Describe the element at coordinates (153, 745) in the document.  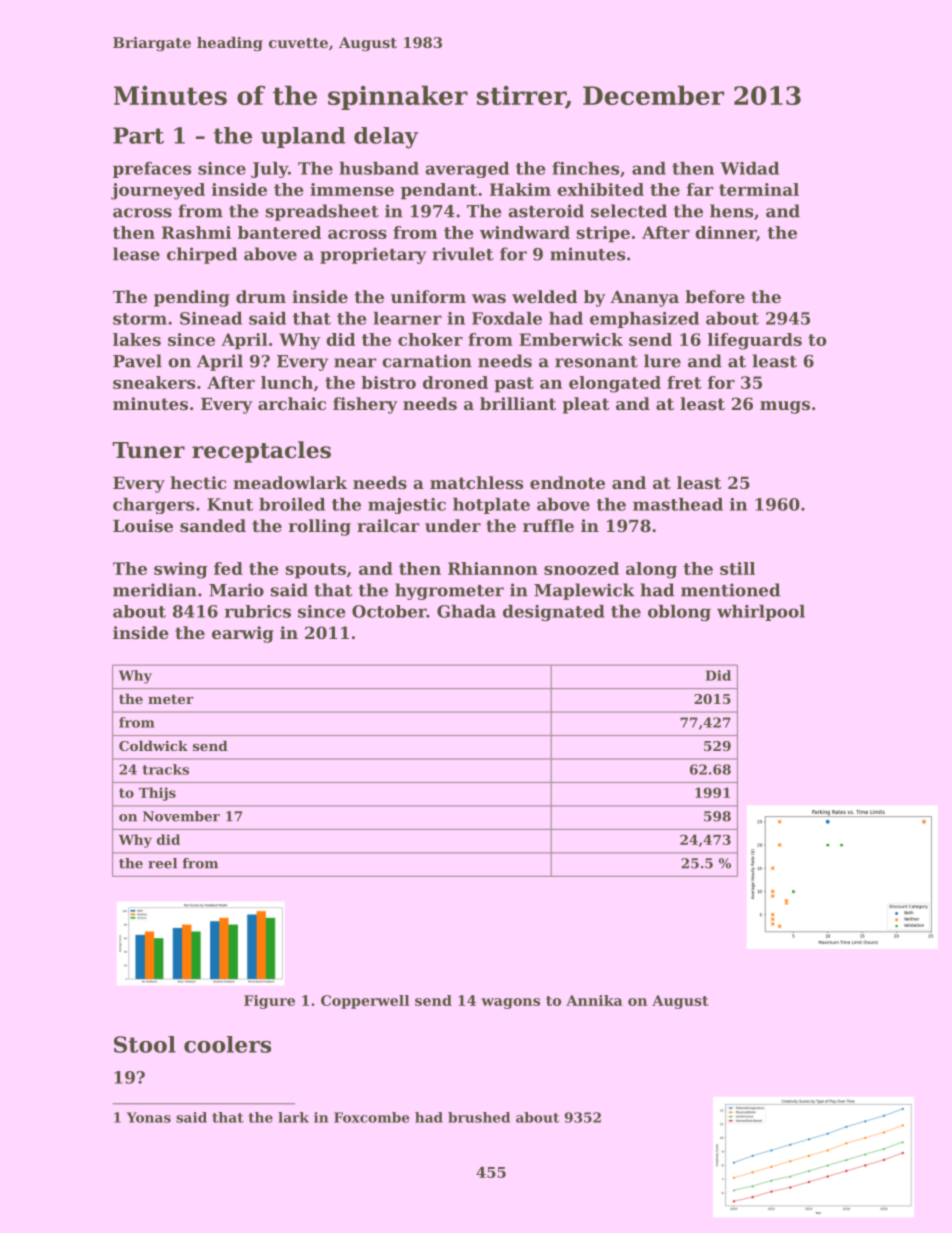
I see `Coldwick` at that location.
